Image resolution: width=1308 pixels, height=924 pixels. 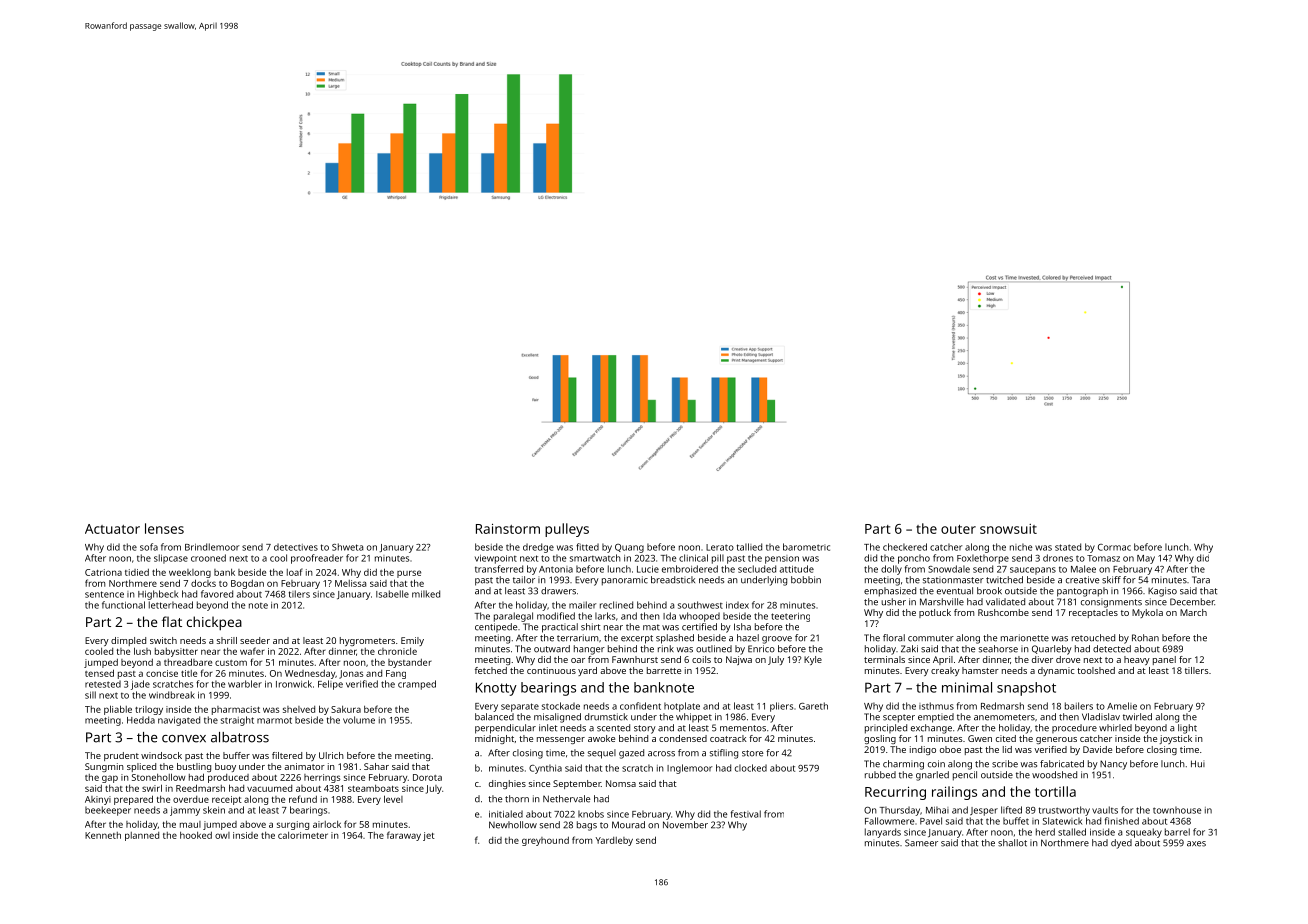 I want to click on bobbin, so click(x=806, y=580).
